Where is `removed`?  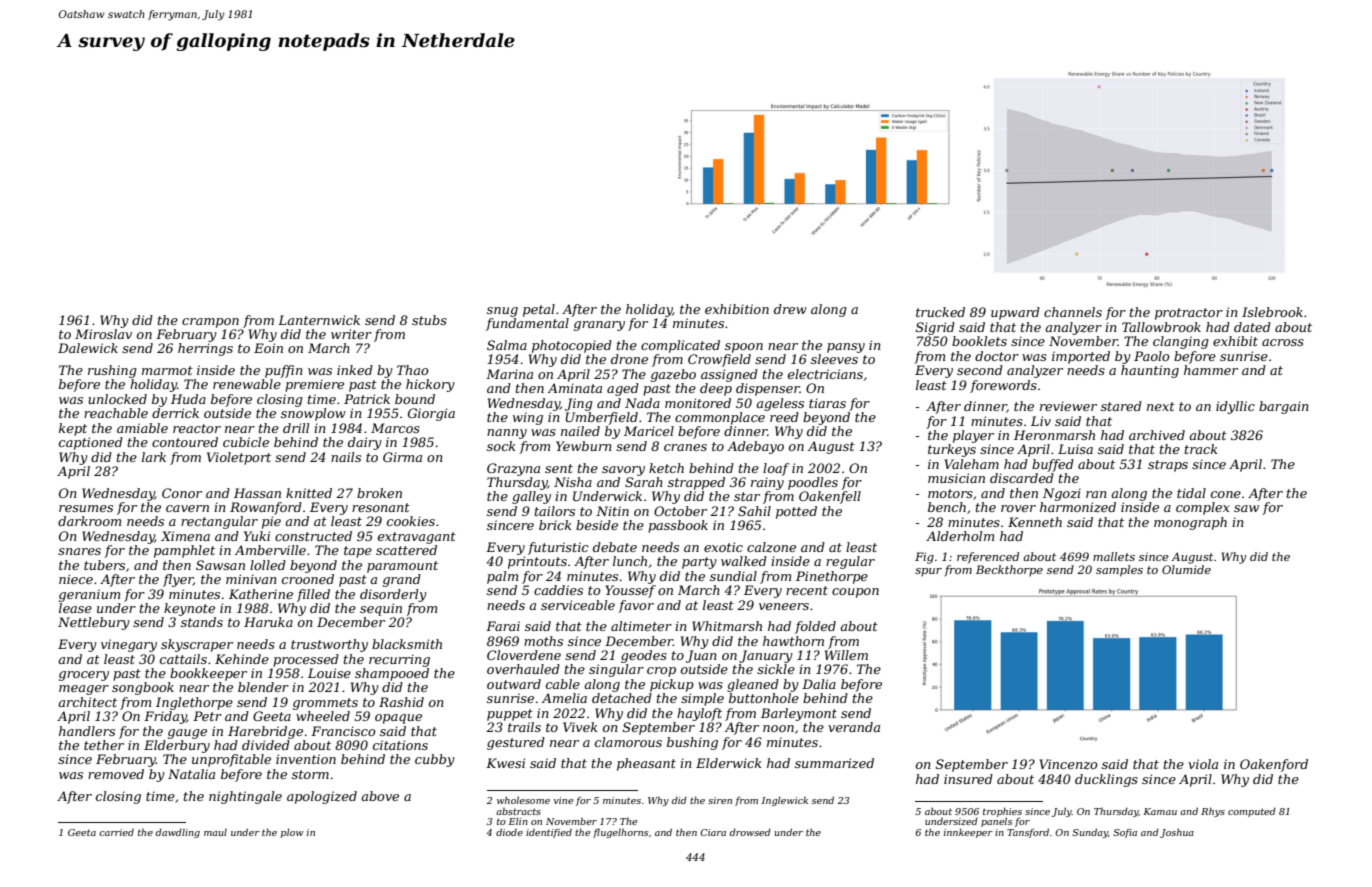 removed is located at coordinates (116, 774).
